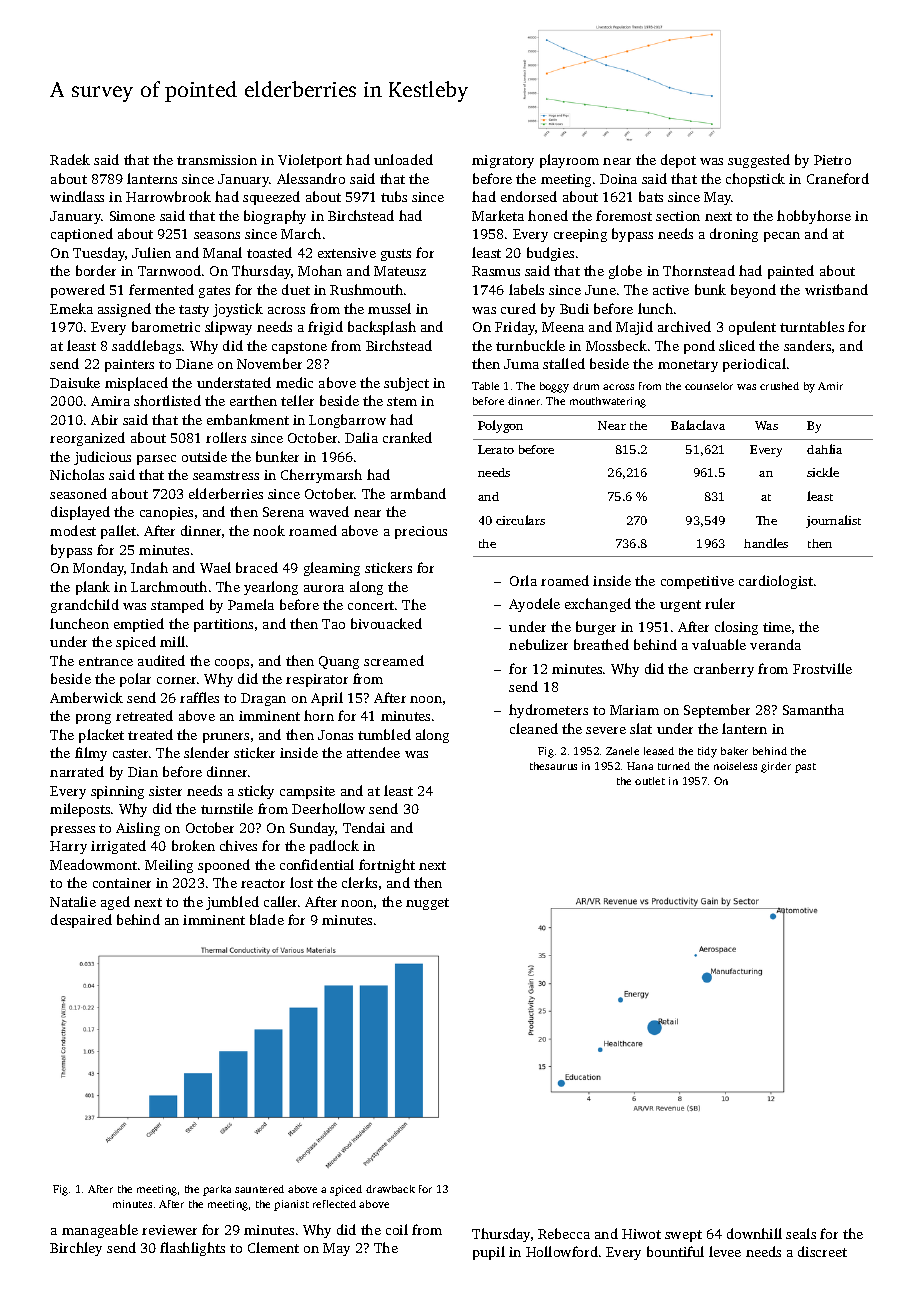  I want to click on Ayodele, so click(534, 605).
